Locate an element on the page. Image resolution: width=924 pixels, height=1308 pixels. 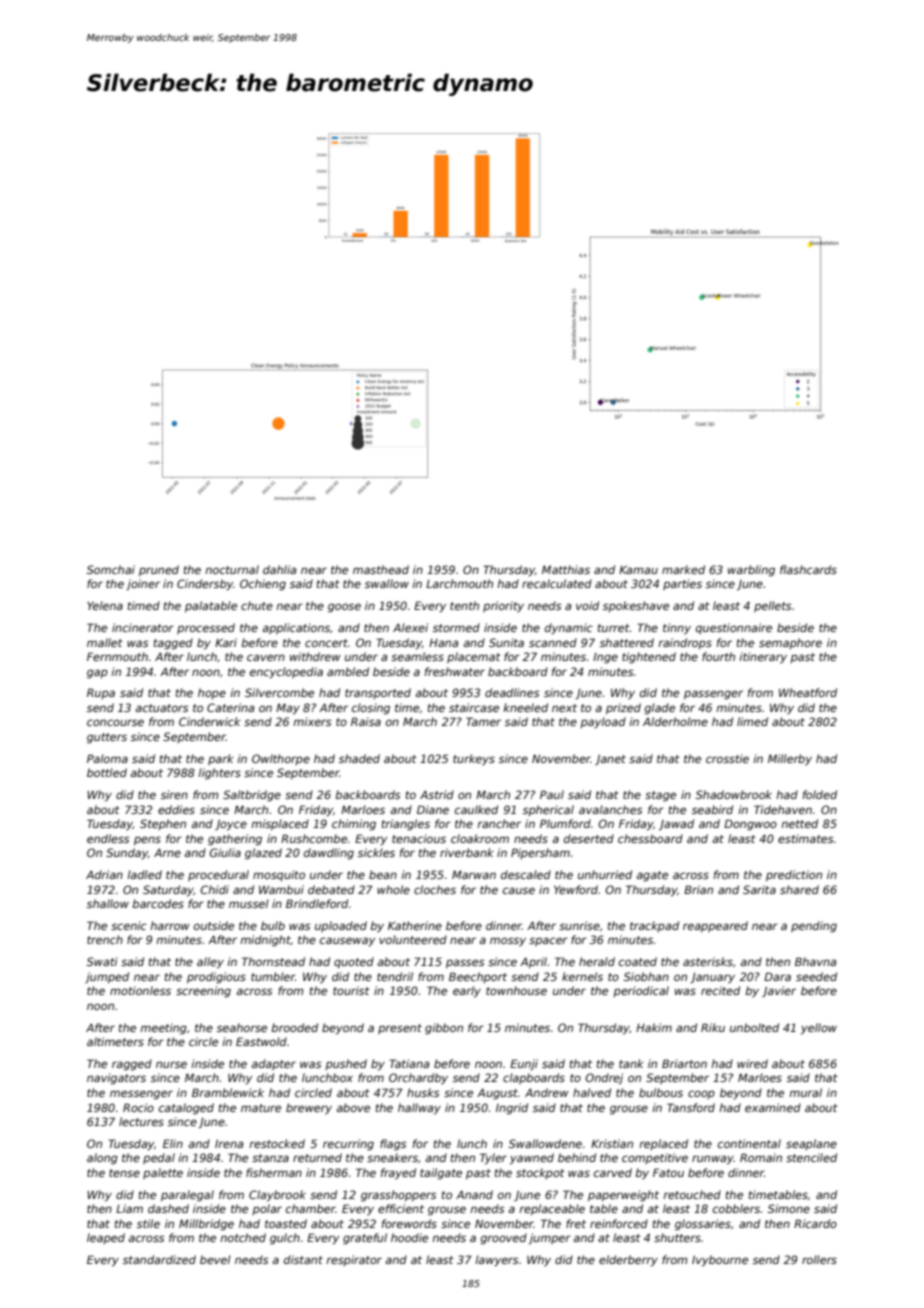
pruned is located at coordinates (159, 570).
